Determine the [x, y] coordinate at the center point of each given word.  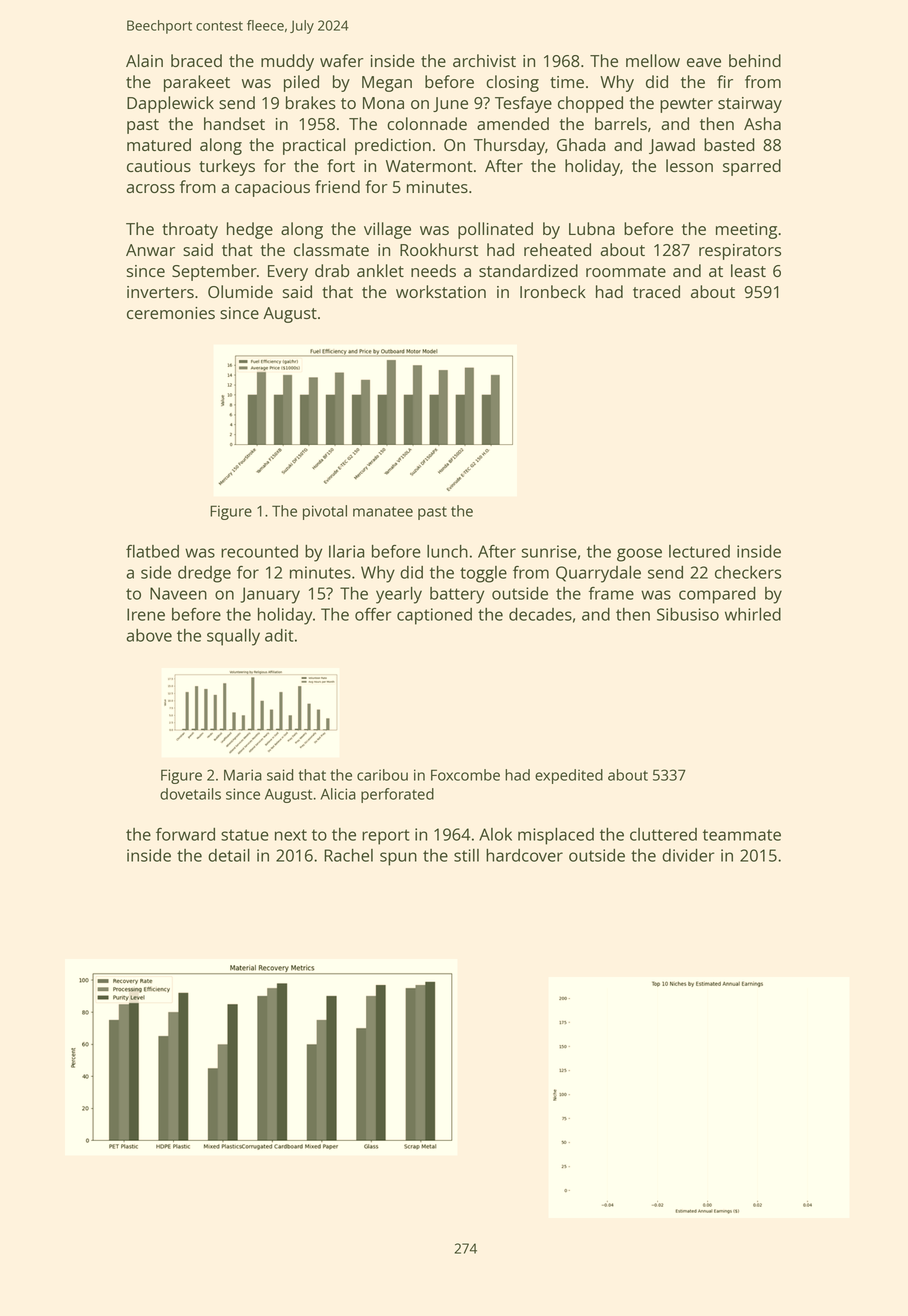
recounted [259, 551]
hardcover [524, 855]
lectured [699, 551]
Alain [144, 60]
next [291, 835]
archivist [484, 60]
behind [755, 60]
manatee [383, 511]
